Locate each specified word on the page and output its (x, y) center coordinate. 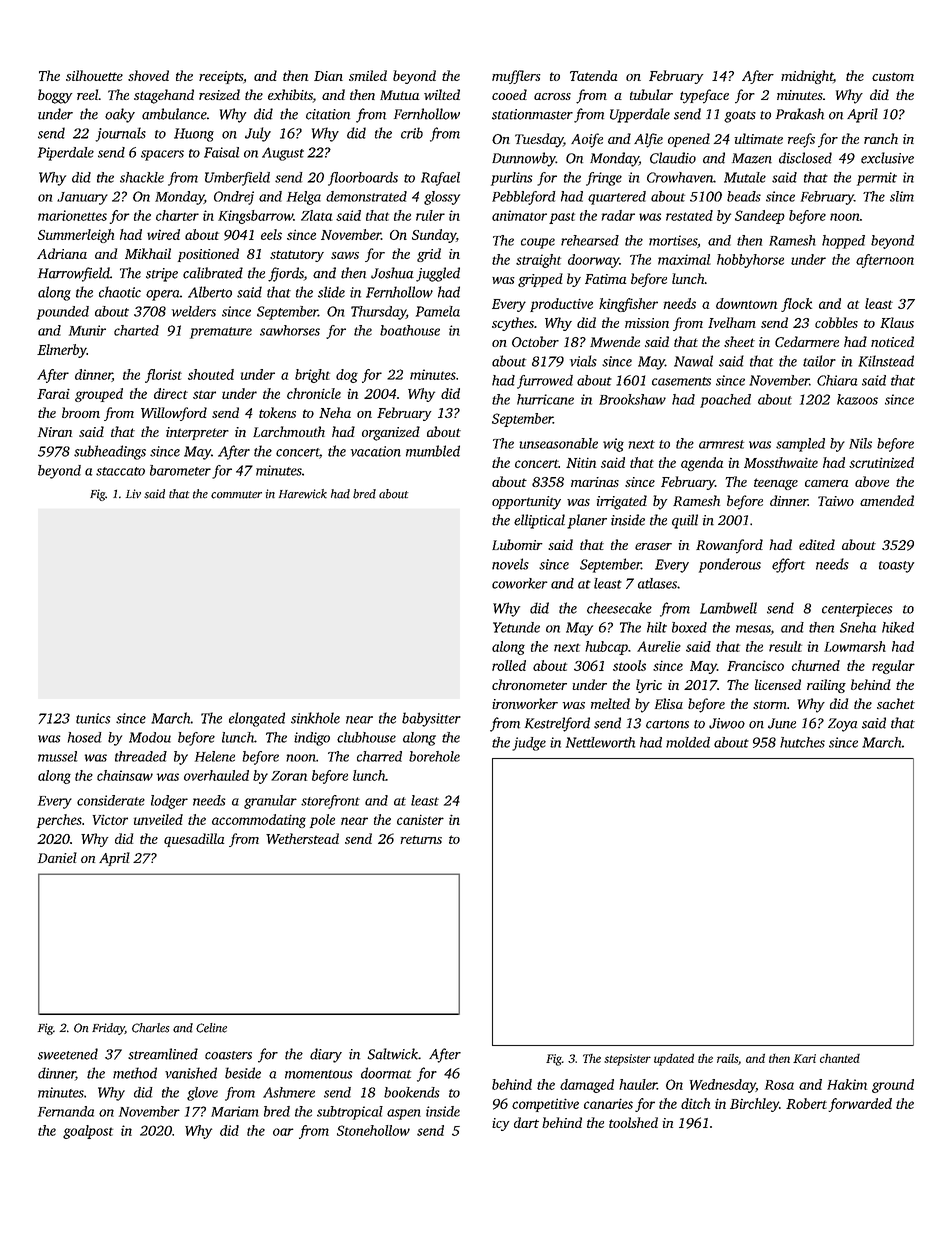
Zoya (842, 725)
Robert (806, 1103)
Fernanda (66, 1111)
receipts (221, 77)
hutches (802, 742)
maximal (684, 259)
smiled (368, 75)
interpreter (197, 433)
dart (526, 1122)
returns (421, 839)
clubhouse (366, 737)
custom (893, 76)
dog (347, 376)
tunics (93, 718)
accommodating (259, 821)
